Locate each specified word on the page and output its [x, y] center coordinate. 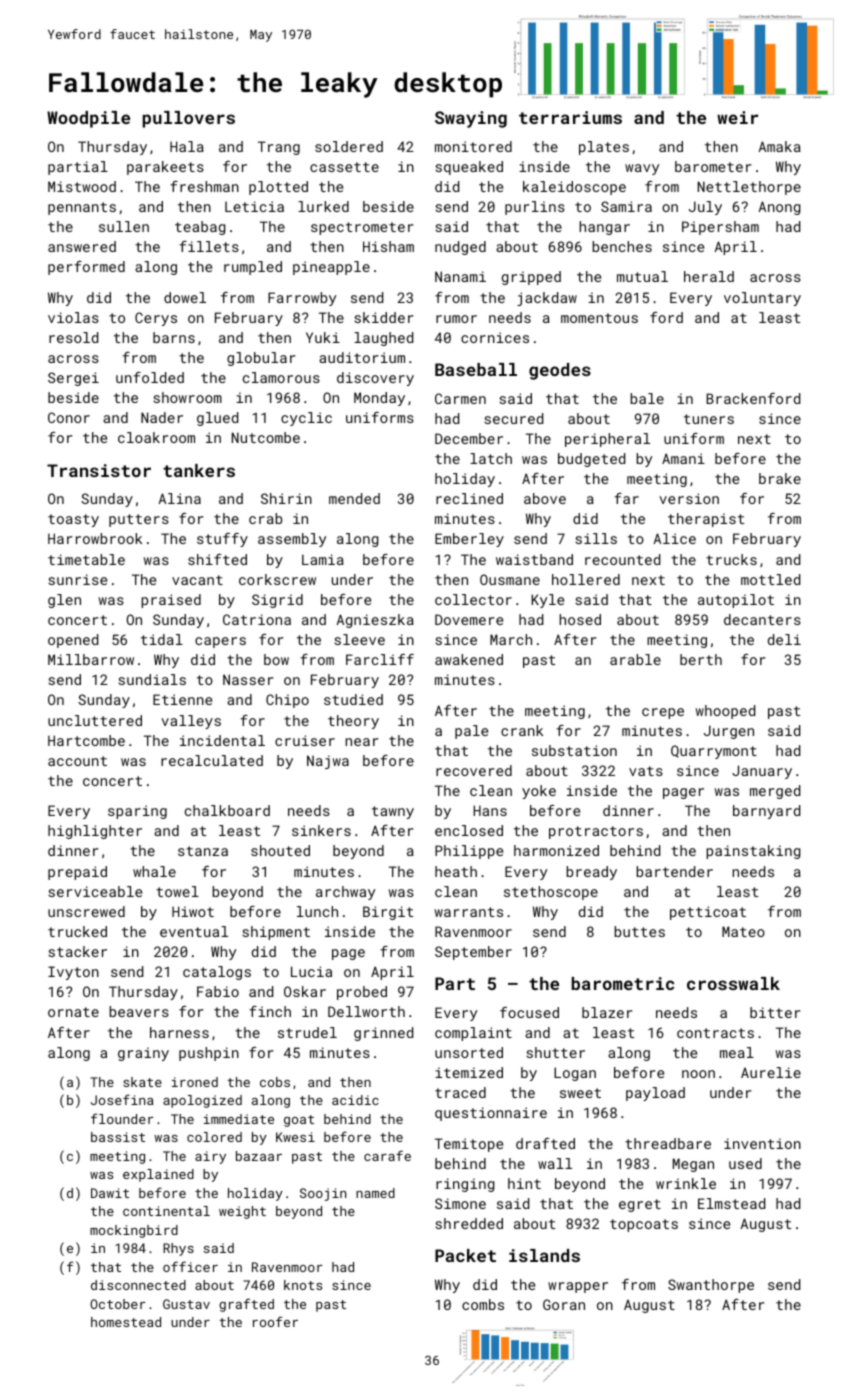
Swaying [471, 119]
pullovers [189, 119]
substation [574, 750]
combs [483, 1304]
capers [220, 642]
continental [166, 1211]
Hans [490, 810]
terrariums [570, 117]
